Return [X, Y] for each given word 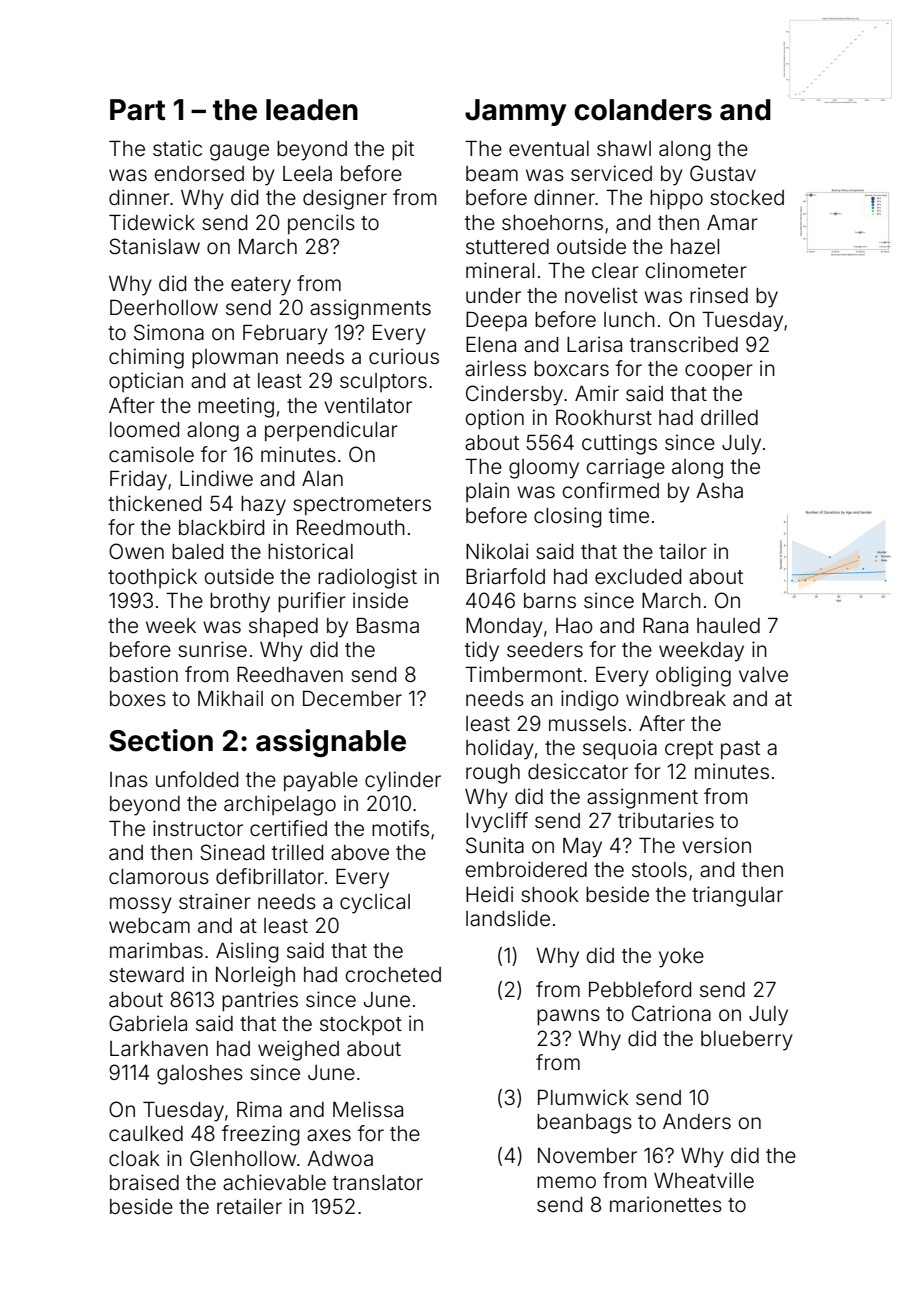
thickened [154, 503]
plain [487, 492]
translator [378, 1183]
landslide [508, 918]
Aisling [247, 952]
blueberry [747, 1041]
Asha [719, 490]
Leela [307, 174]
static [177, 148]
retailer [249, 1206]
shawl [624, 148]
